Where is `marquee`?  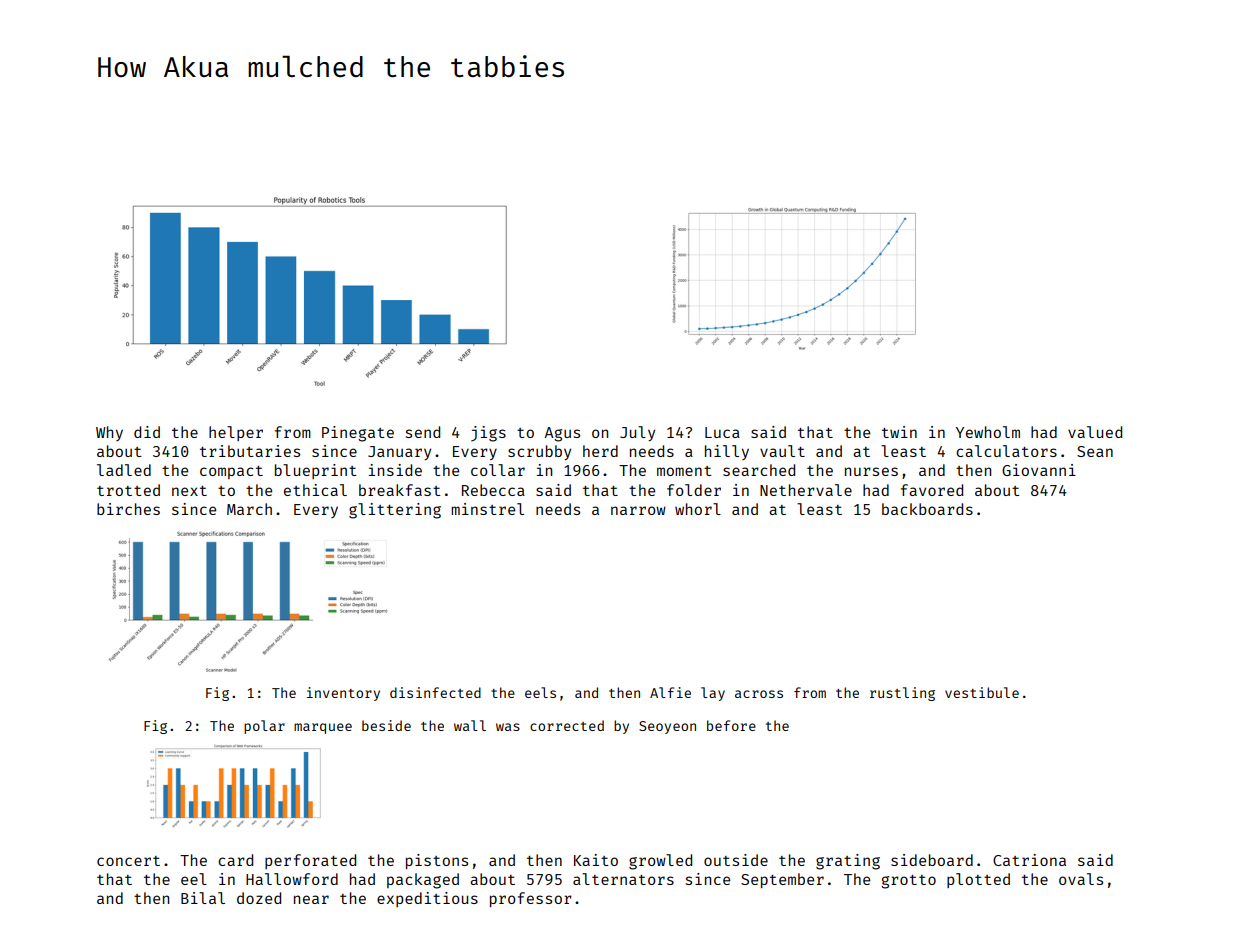
marquee is located at coordinates (323, 728).
